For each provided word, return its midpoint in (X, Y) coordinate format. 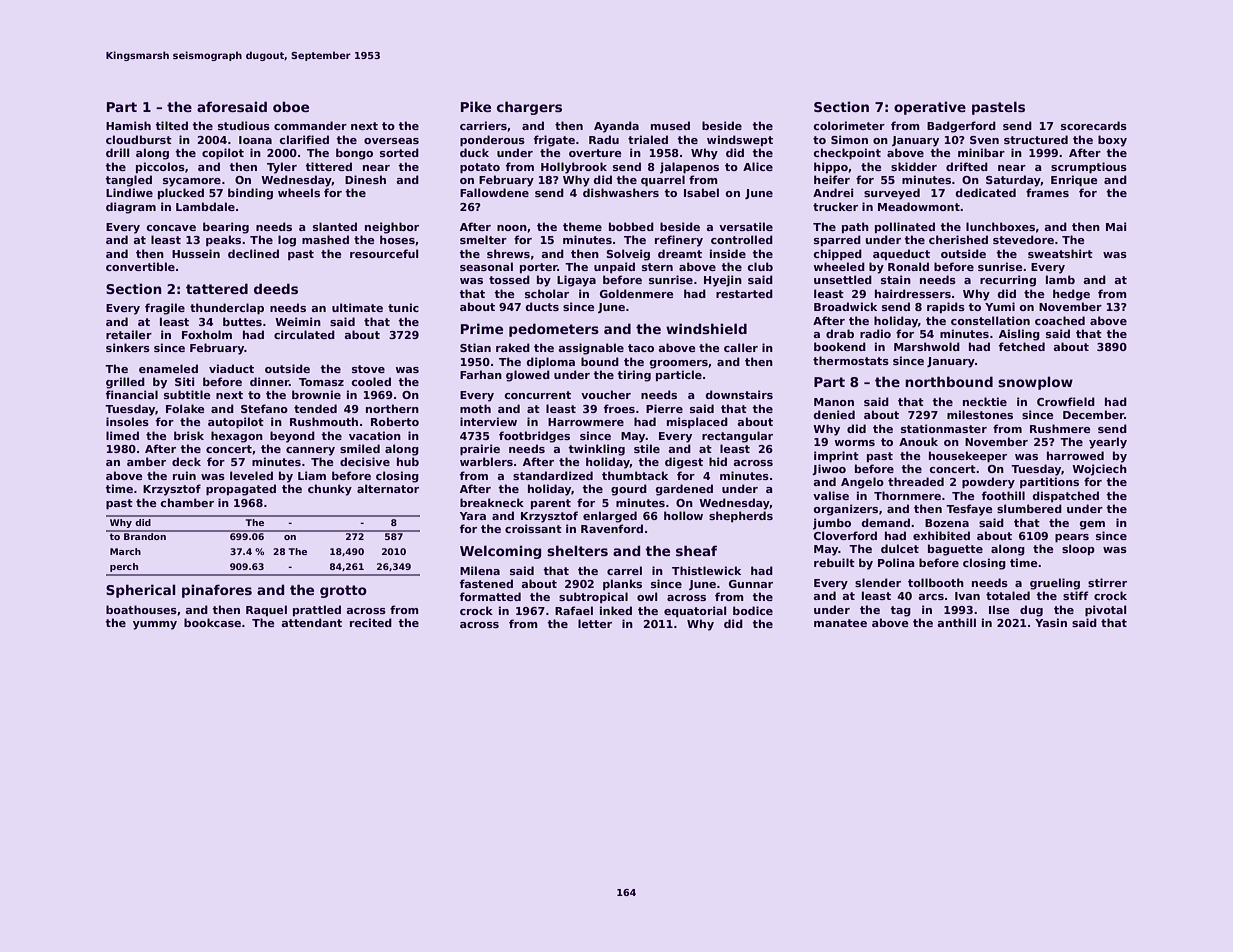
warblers (486, 461)
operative (930, 108)
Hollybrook (574, 168)
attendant (311, 622)
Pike (476, 106)
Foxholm (207, 334)
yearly (1108, 443)
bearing (226, 228)
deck (186, 461)
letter (595, 623)
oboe (291, 106)
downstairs (739, 394)
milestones (980, 414)
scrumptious (1089, 168)
